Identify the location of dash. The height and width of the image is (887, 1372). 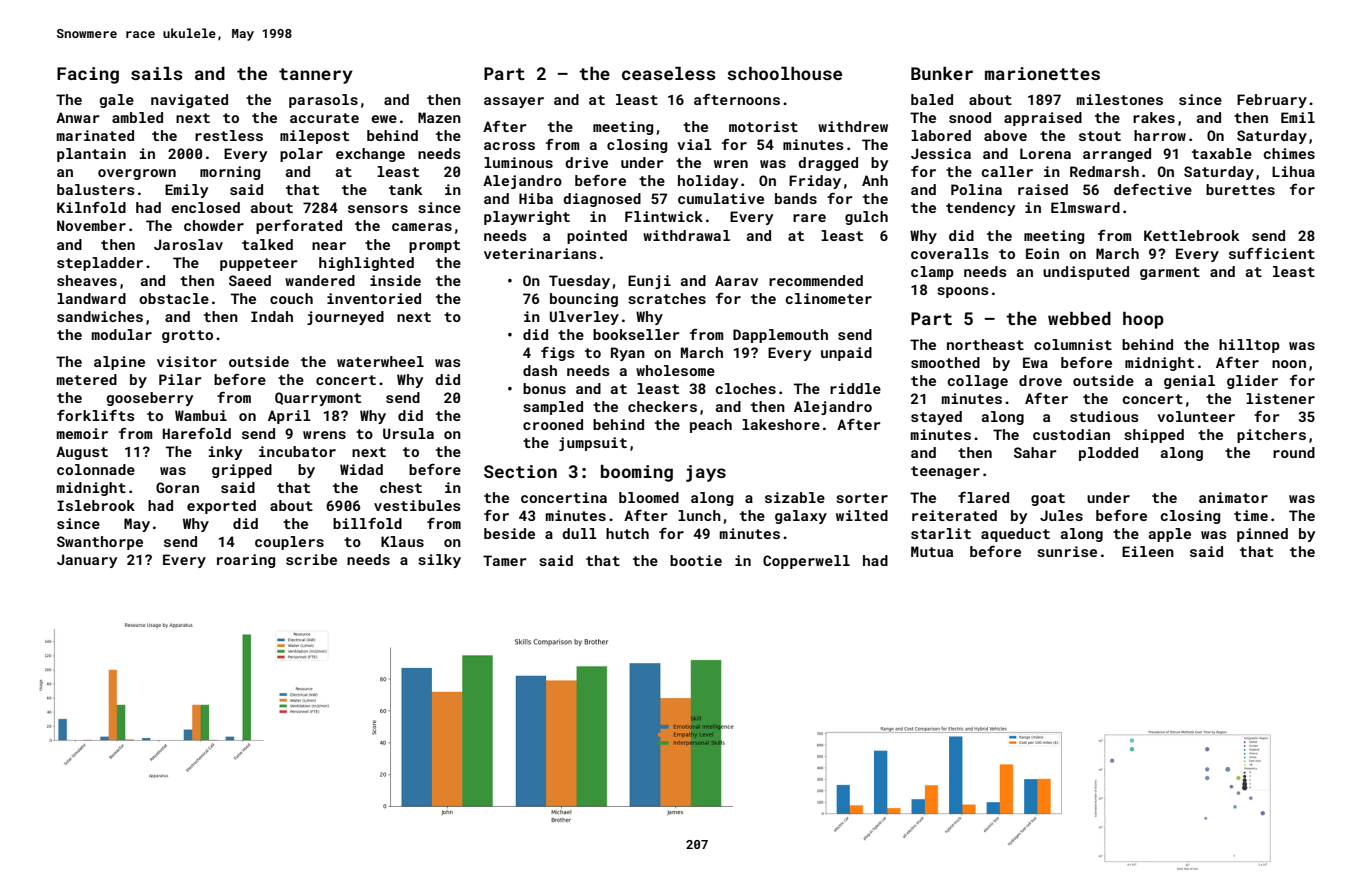
(540, 370).
